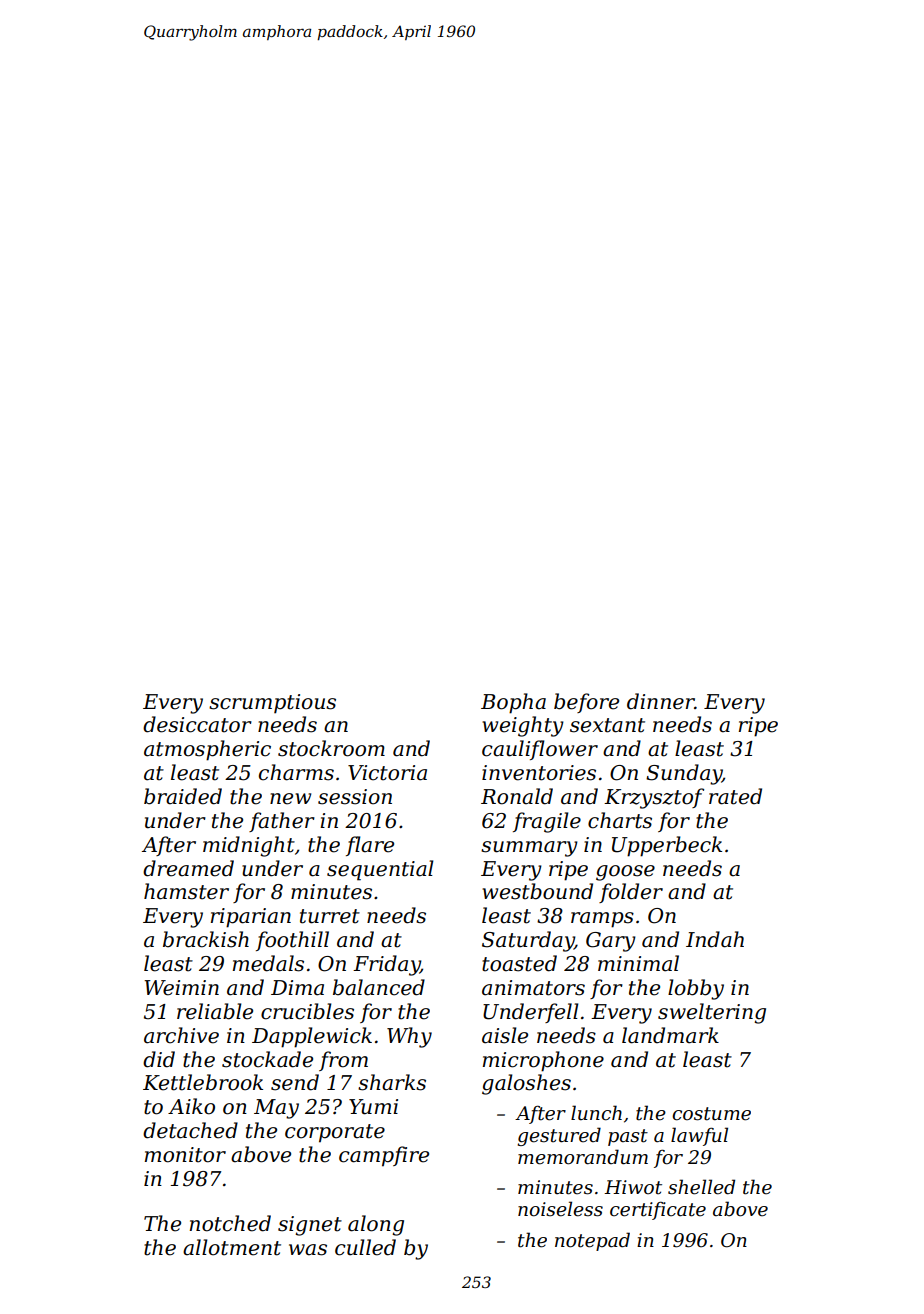 This page has width=924, height=1314. Describe the element at coordinates (392, 1082) in the page. I see `sharks` at that location.
